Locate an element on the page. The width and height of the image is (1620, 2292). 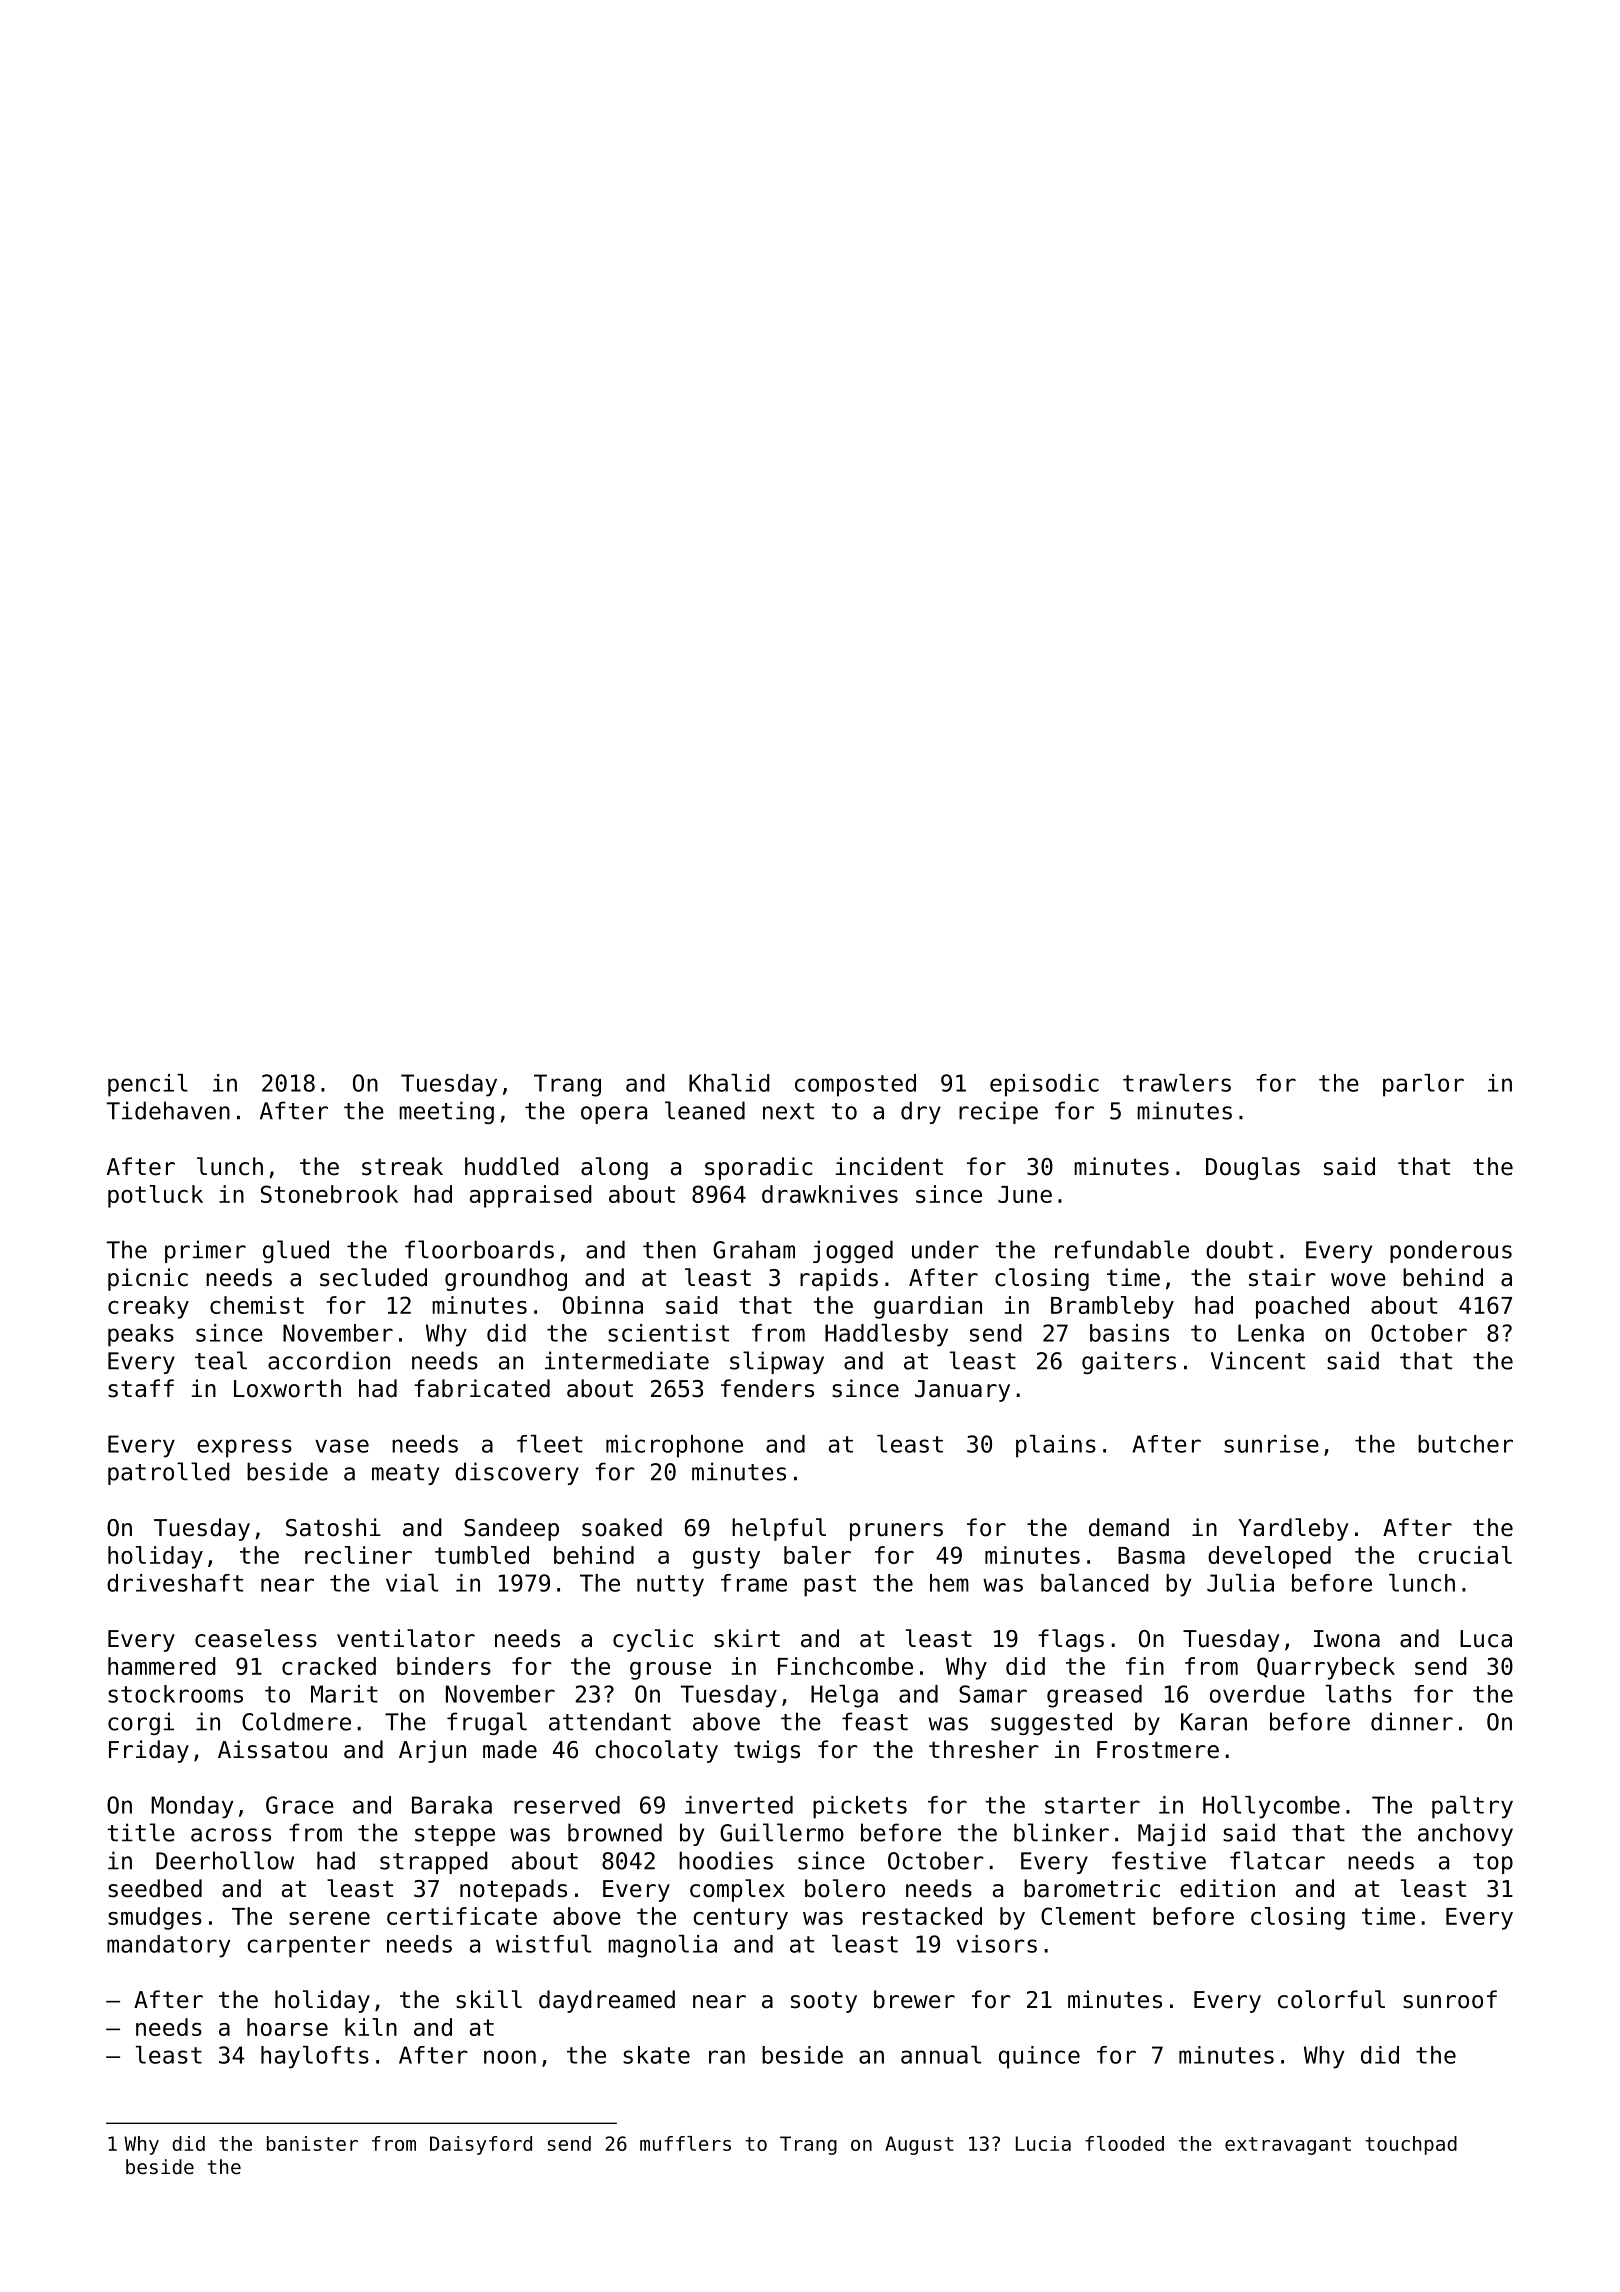
slipway is located at coordinates (777, 1362).
